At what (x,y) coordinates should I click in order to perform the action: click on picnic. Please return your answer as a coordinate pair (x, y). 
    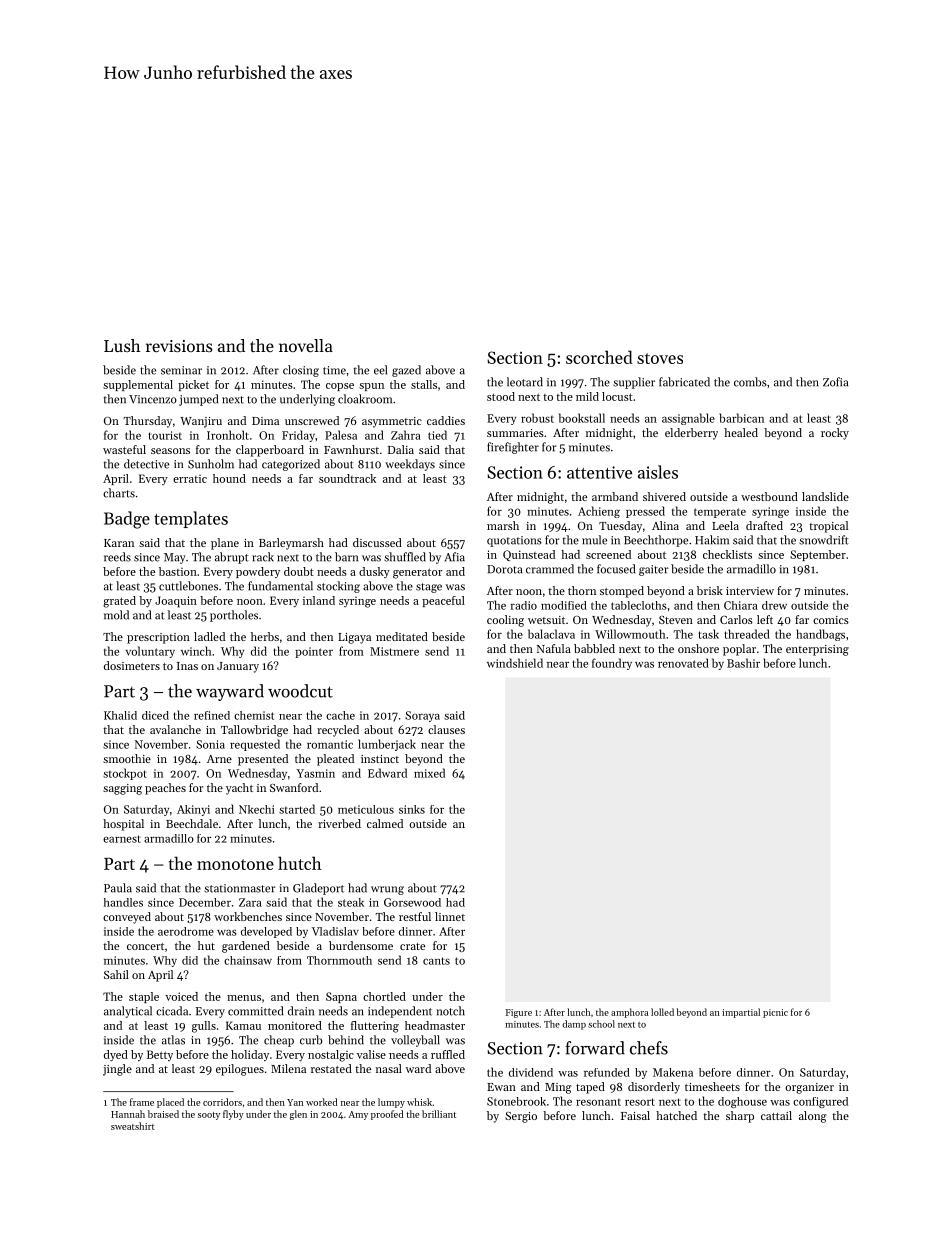
    Looking at the image, I should click on (775, 1013).
